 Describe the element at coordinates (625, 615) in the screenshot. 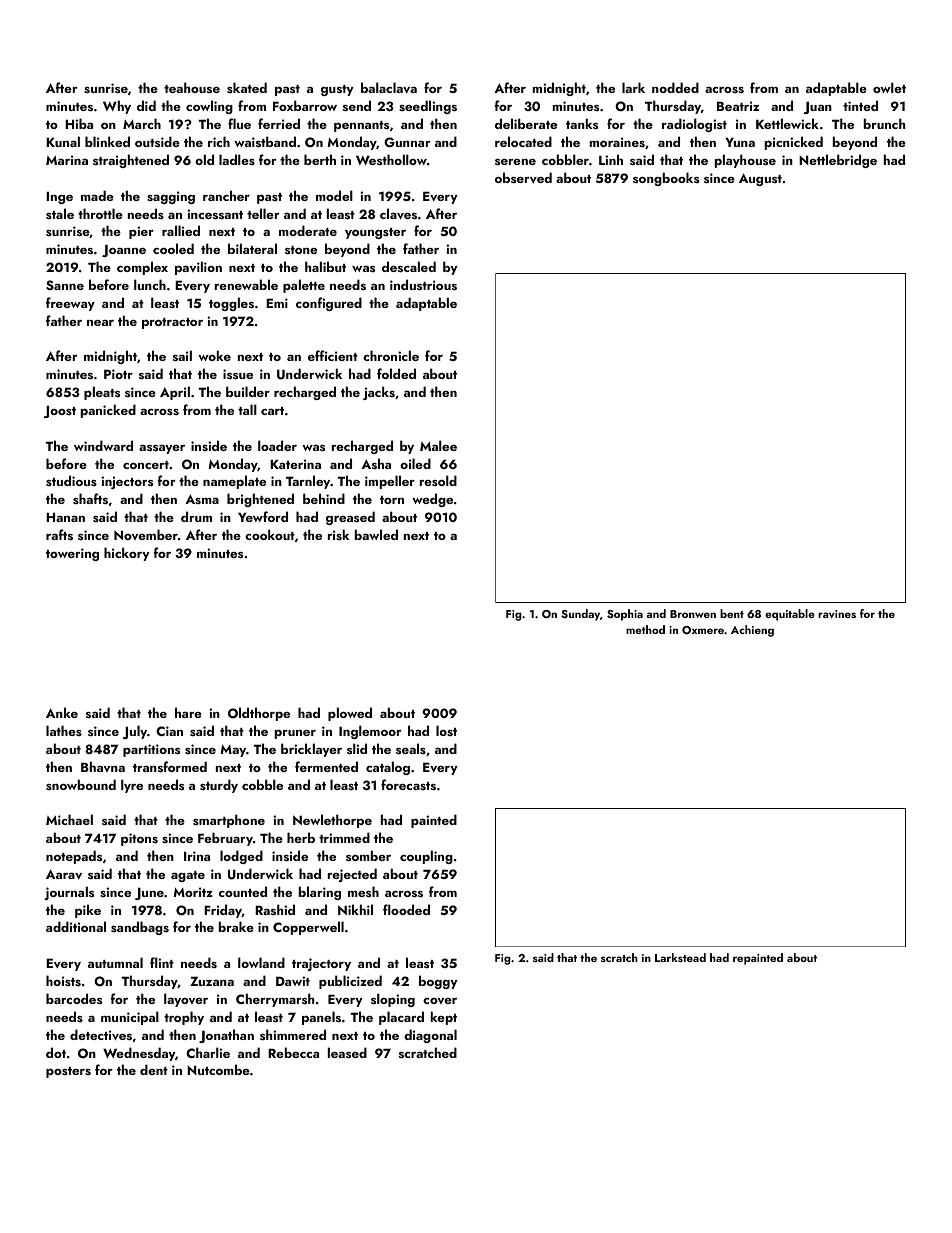

I see `Sophia` at that location.
